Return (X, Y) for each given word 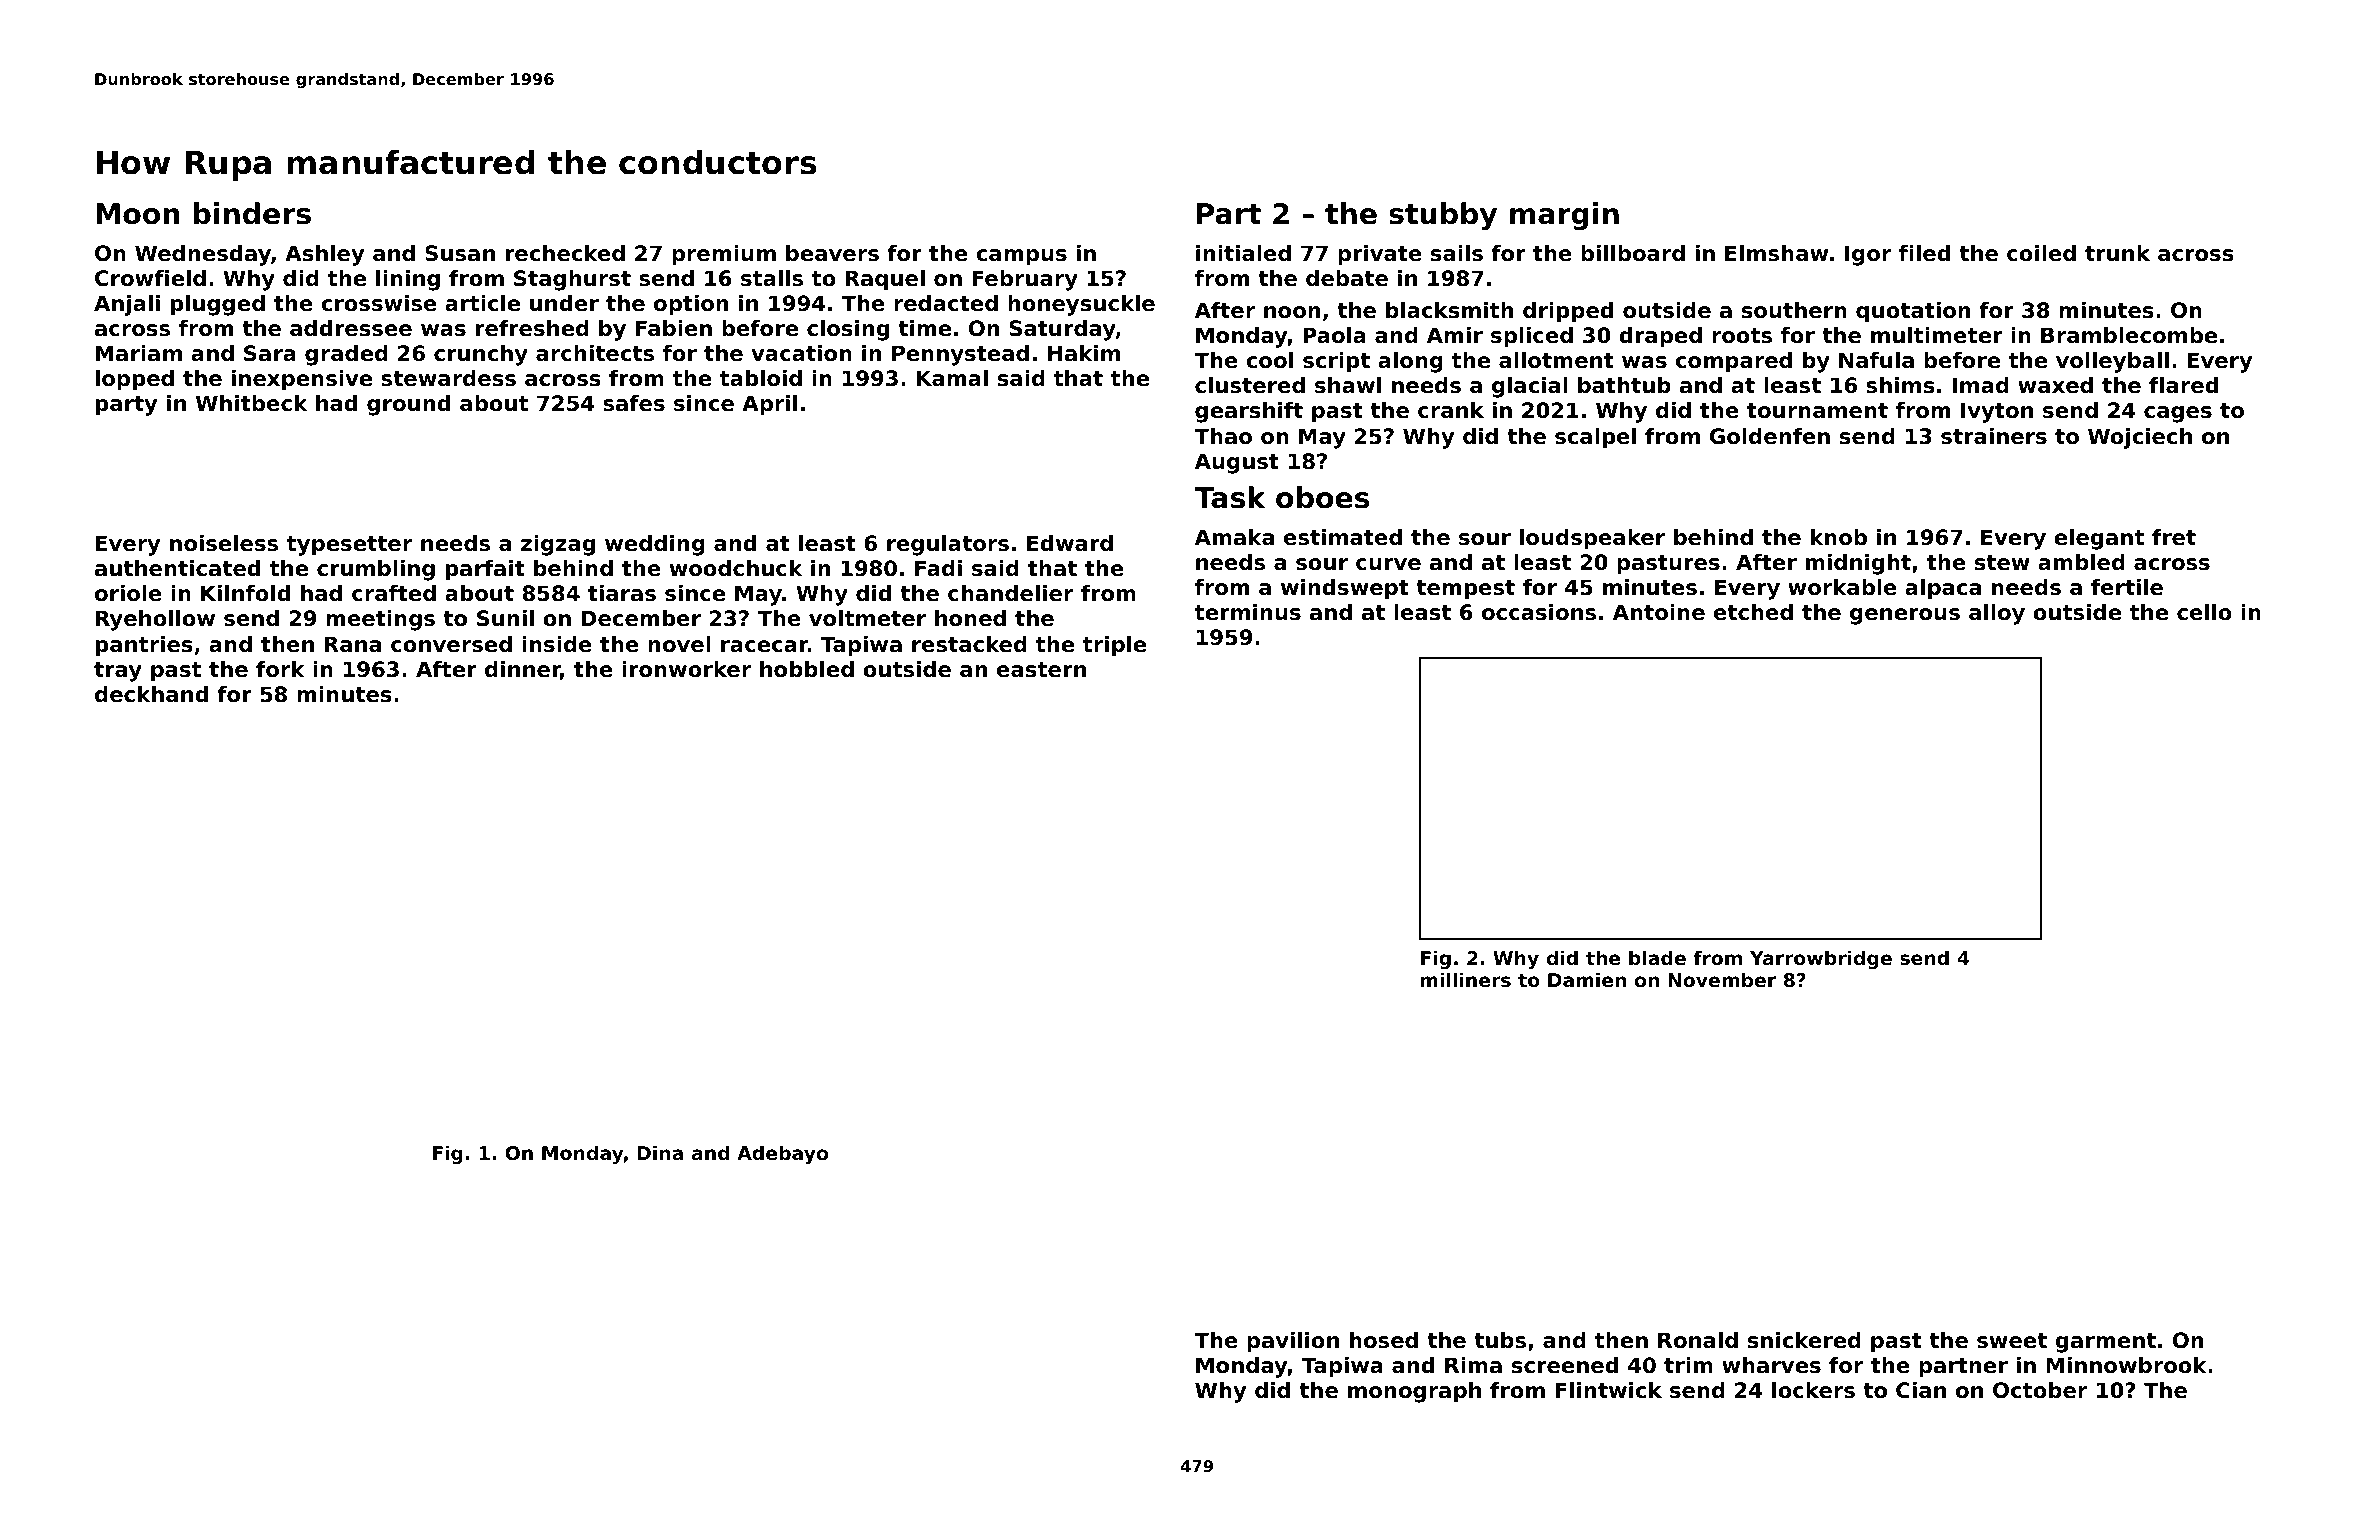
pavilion (1293, 1342)
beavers (832, 253)
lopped (135, 380)
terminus (1248, 612)
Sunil (505, 618)
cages (2178, 414)
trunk (2117, 253)
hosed (1384, 1340)
